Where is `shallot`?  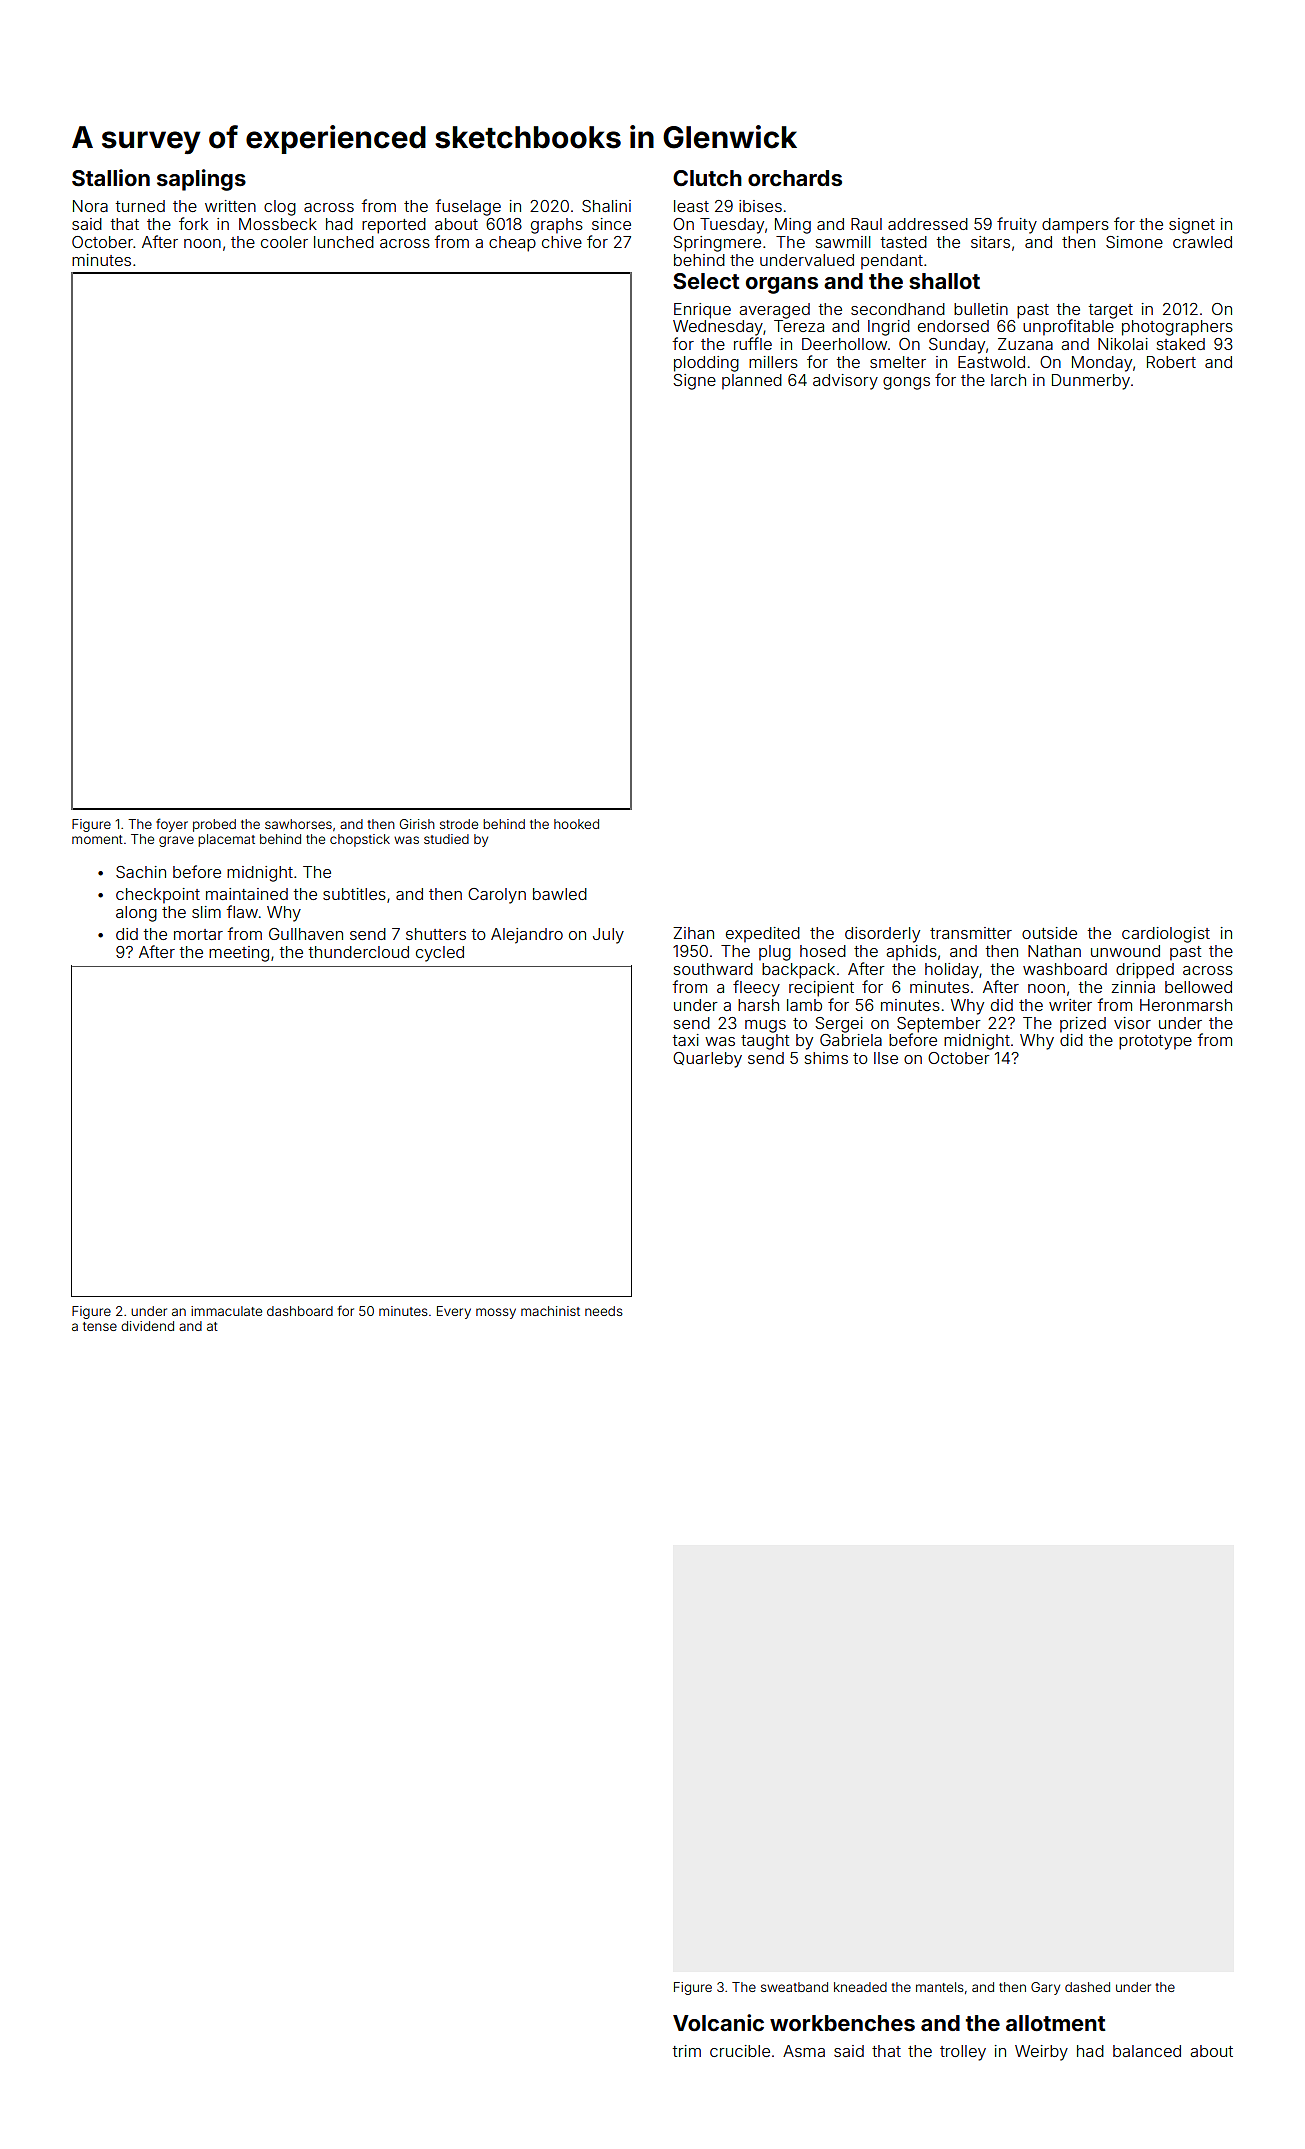
shallot is located at coordinates (944, 281).
